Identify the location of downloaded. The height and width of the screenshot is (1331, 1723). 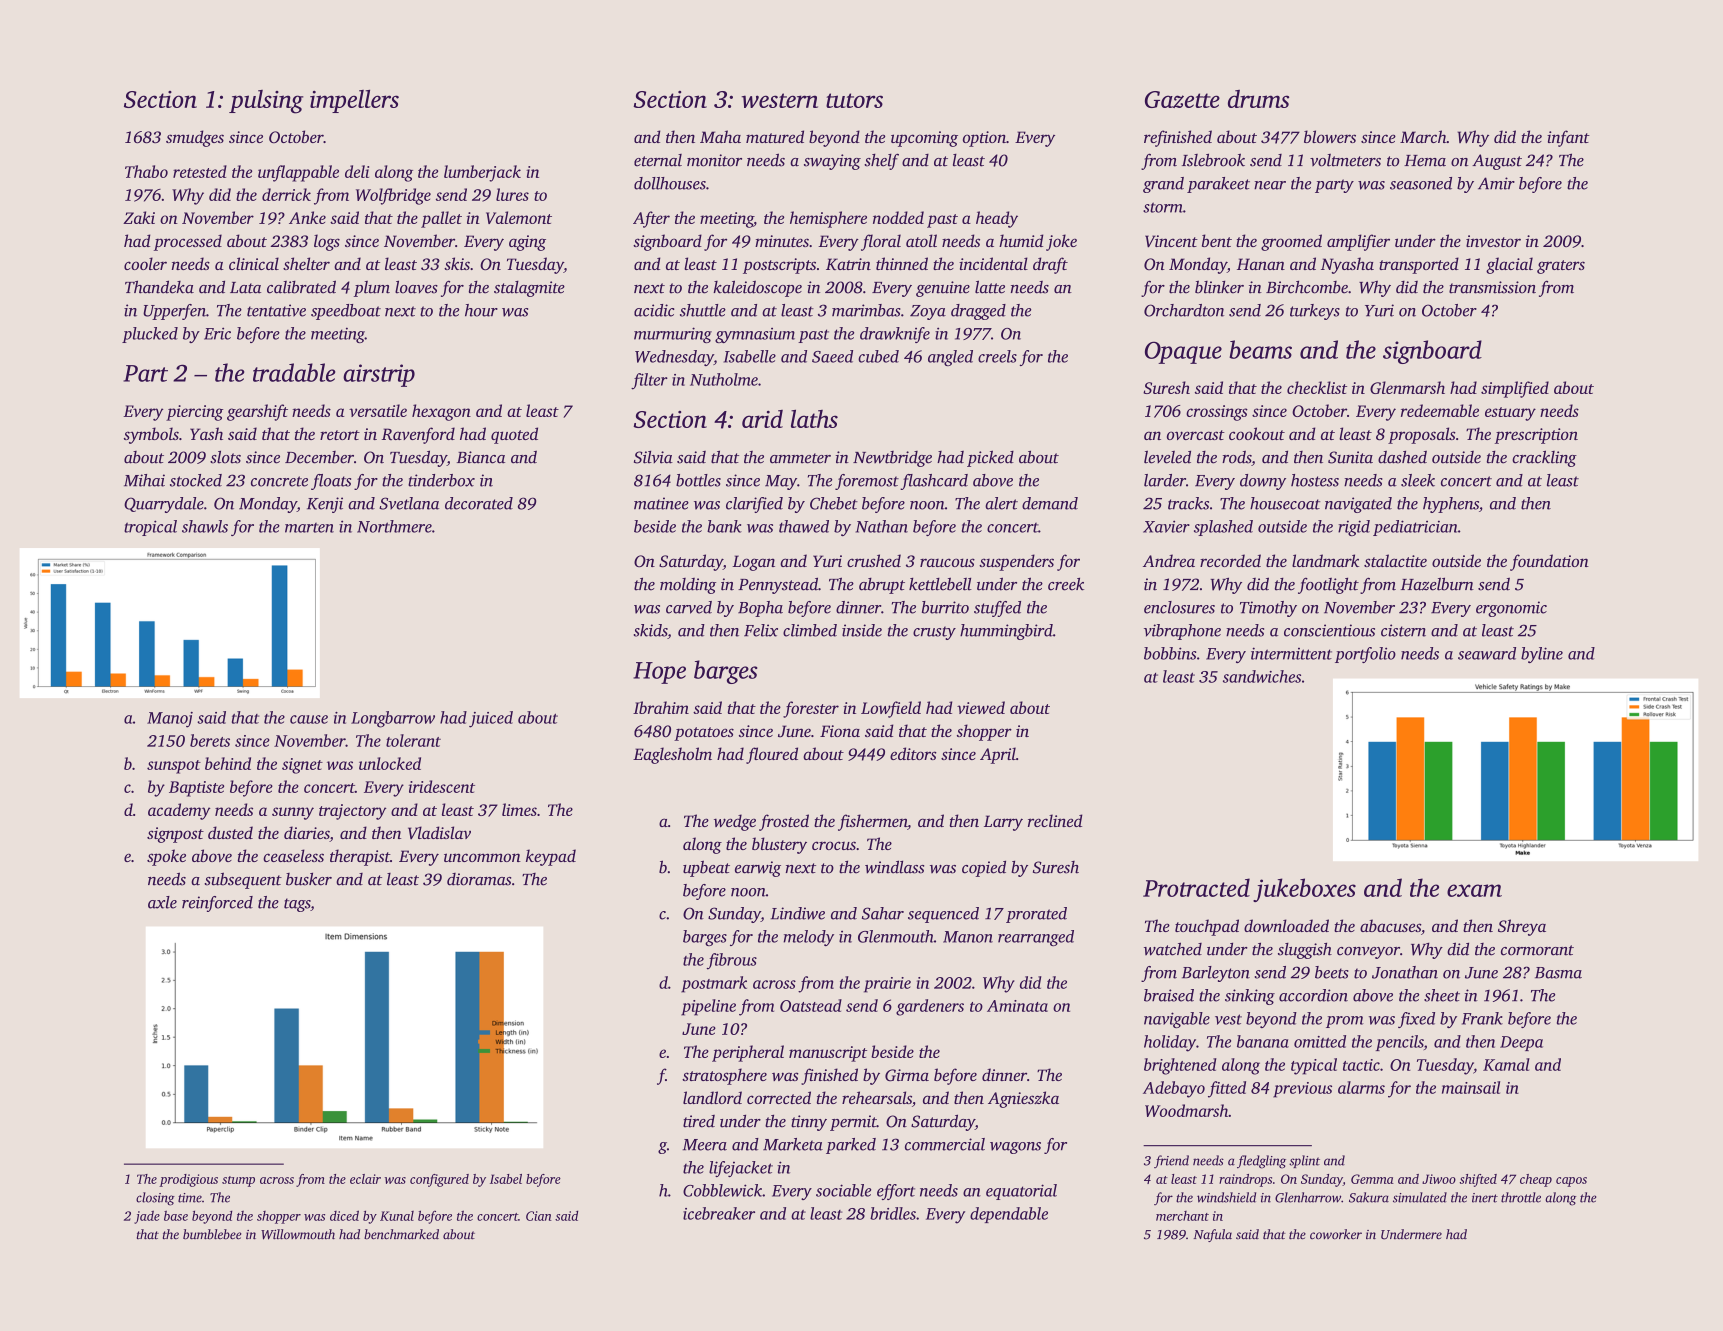
(1286, 925).
